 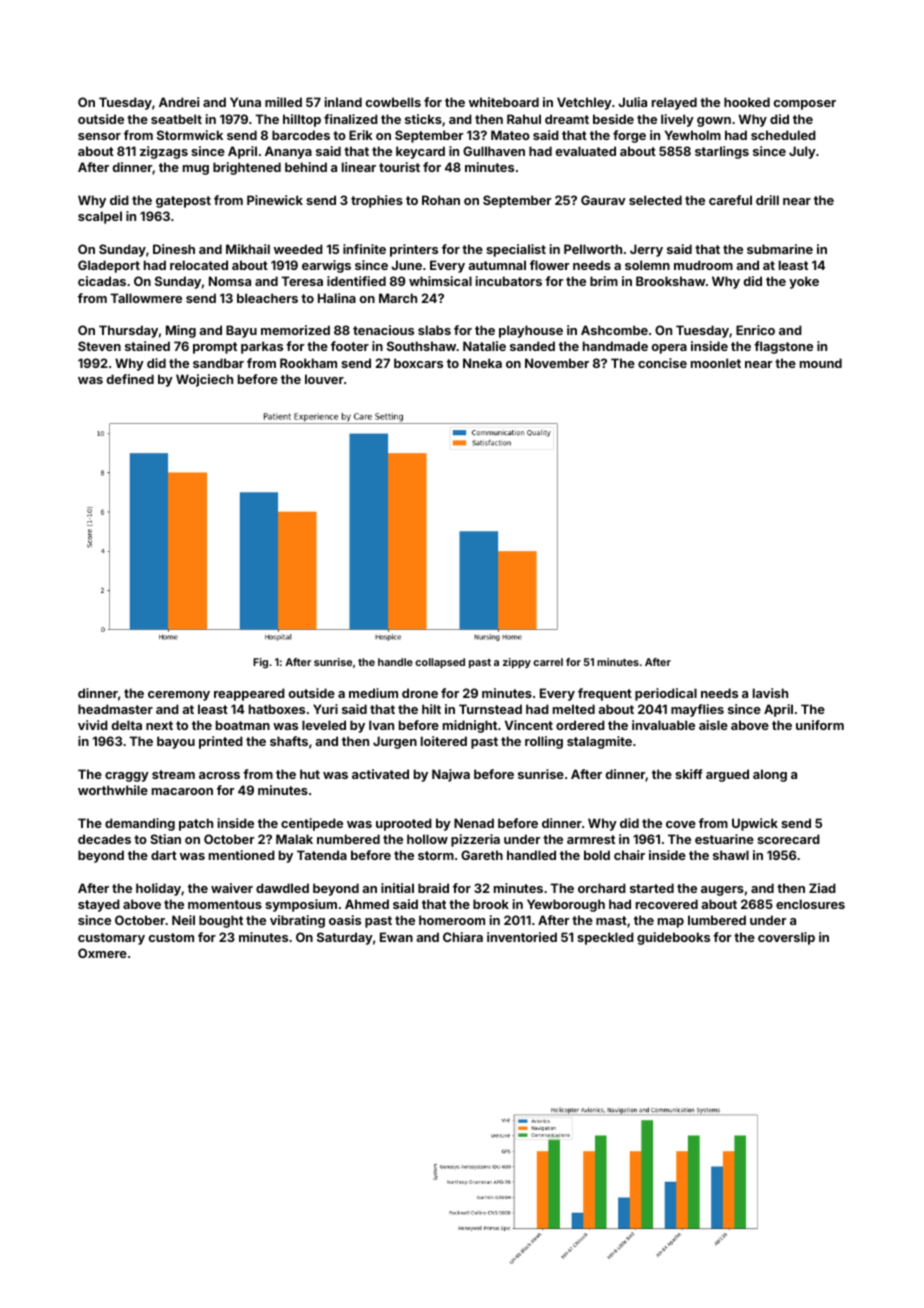 I want to click on Yuna, so click(x=245, y=102).
